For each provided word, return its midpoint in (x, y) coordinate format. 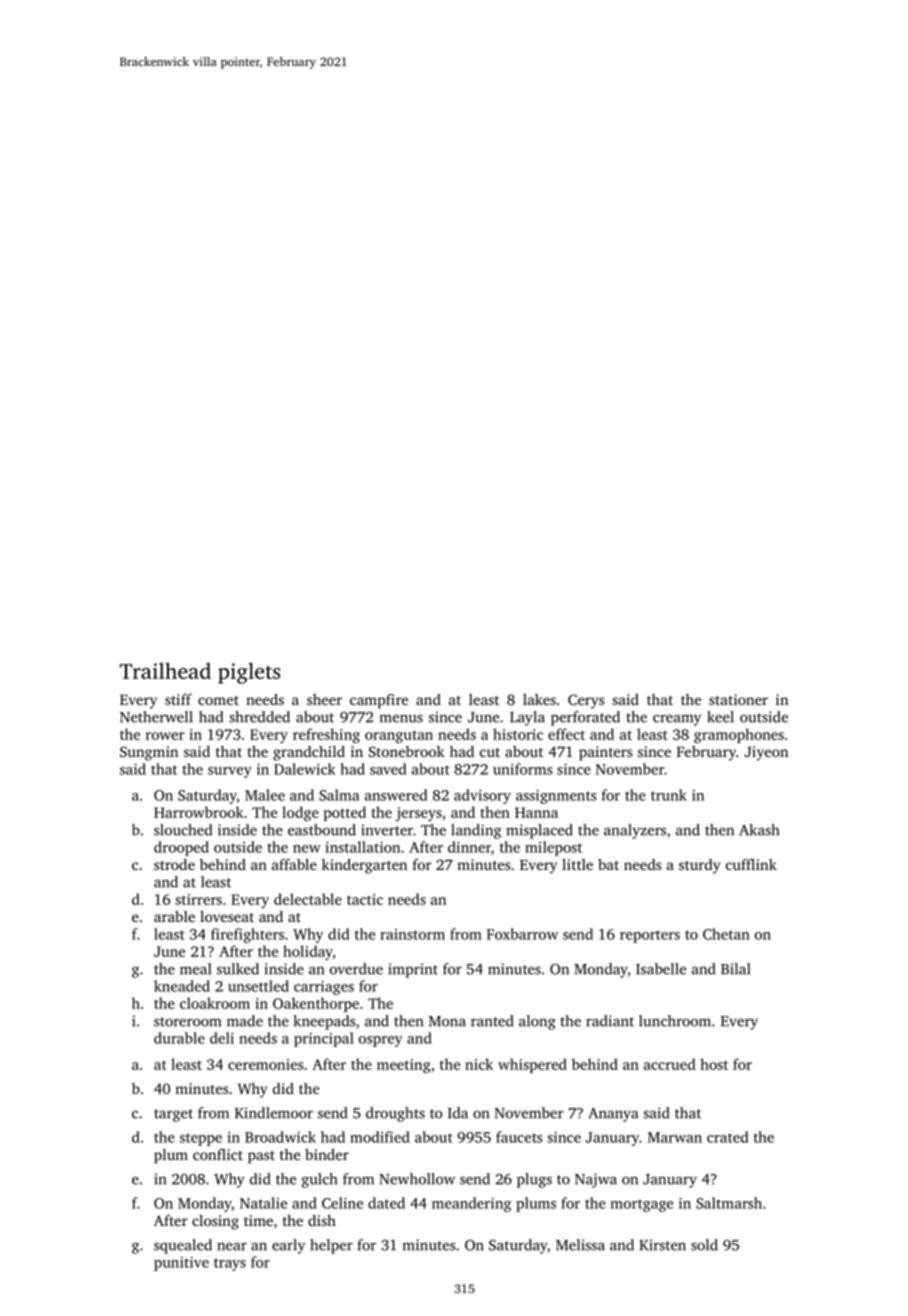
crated (727, 1137)
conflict (218, 1154)
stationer (738, 699)
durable (179, 1038)
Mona (447, 1021)
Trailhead (165, 670)
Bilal (735, 969)
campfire (379, 701)
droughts (395, 1114)
